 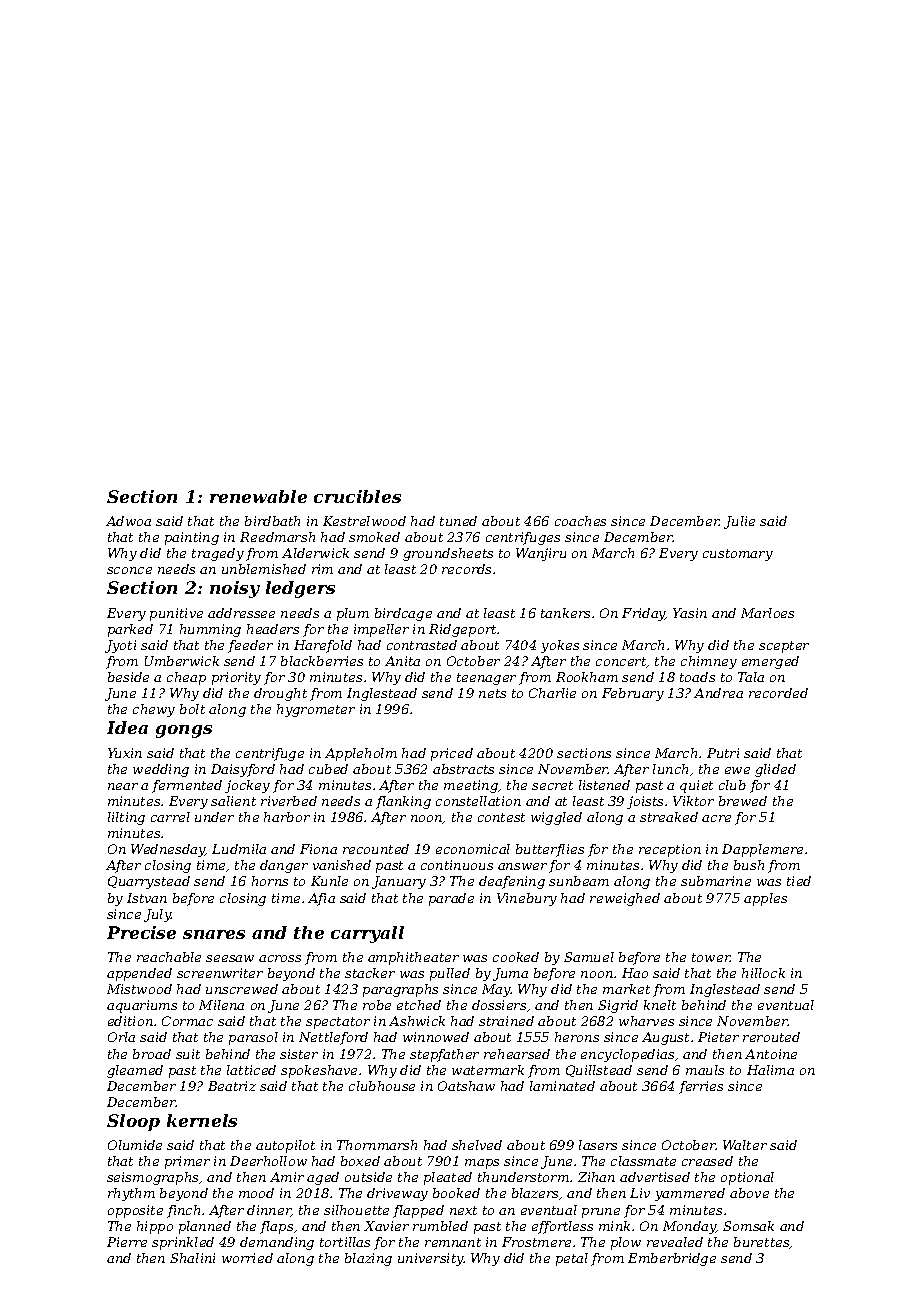 I want to click on Charlie, so click(x=552, y=693).
